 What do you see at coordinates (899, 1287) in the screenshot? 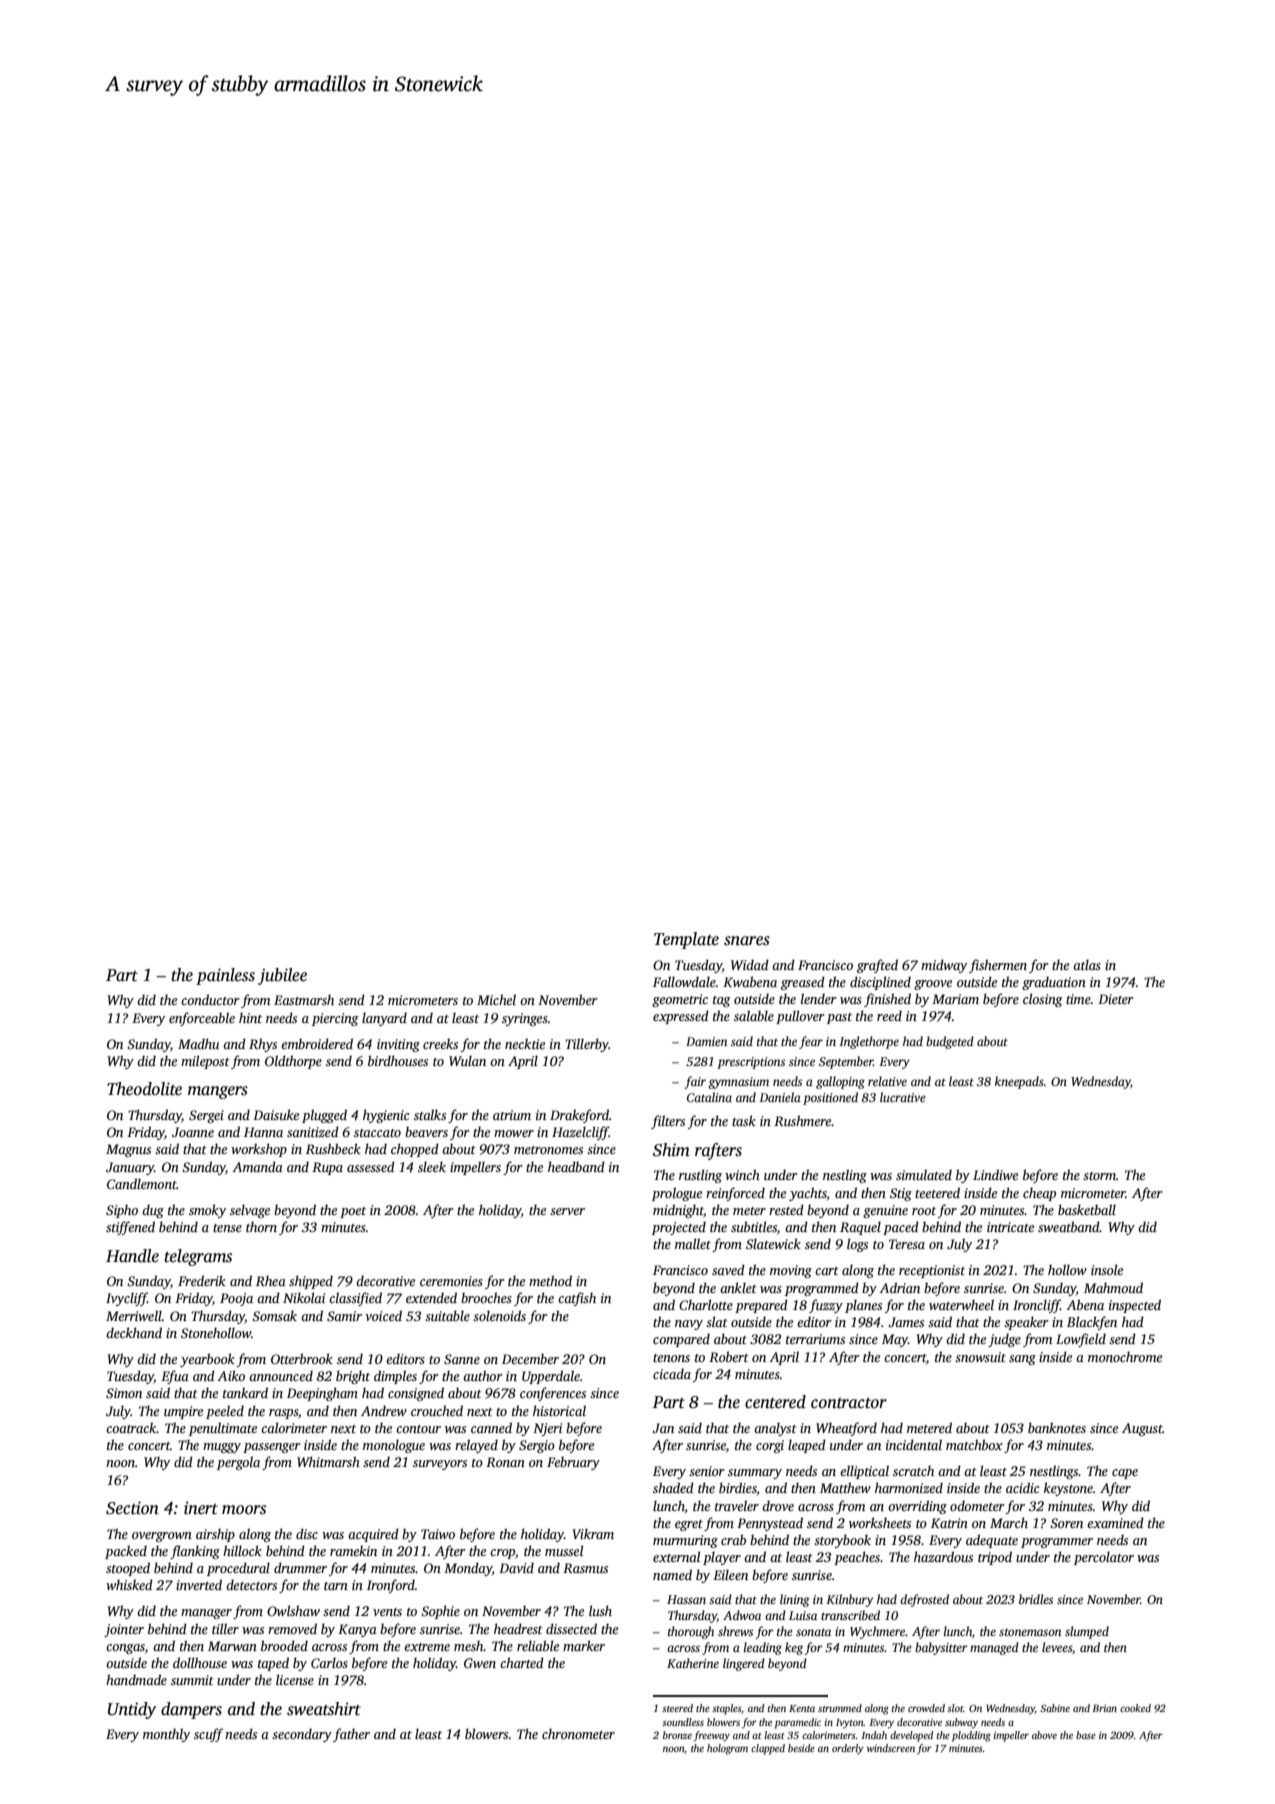
I see `Adrian` at bounding box center [899, 1287].
